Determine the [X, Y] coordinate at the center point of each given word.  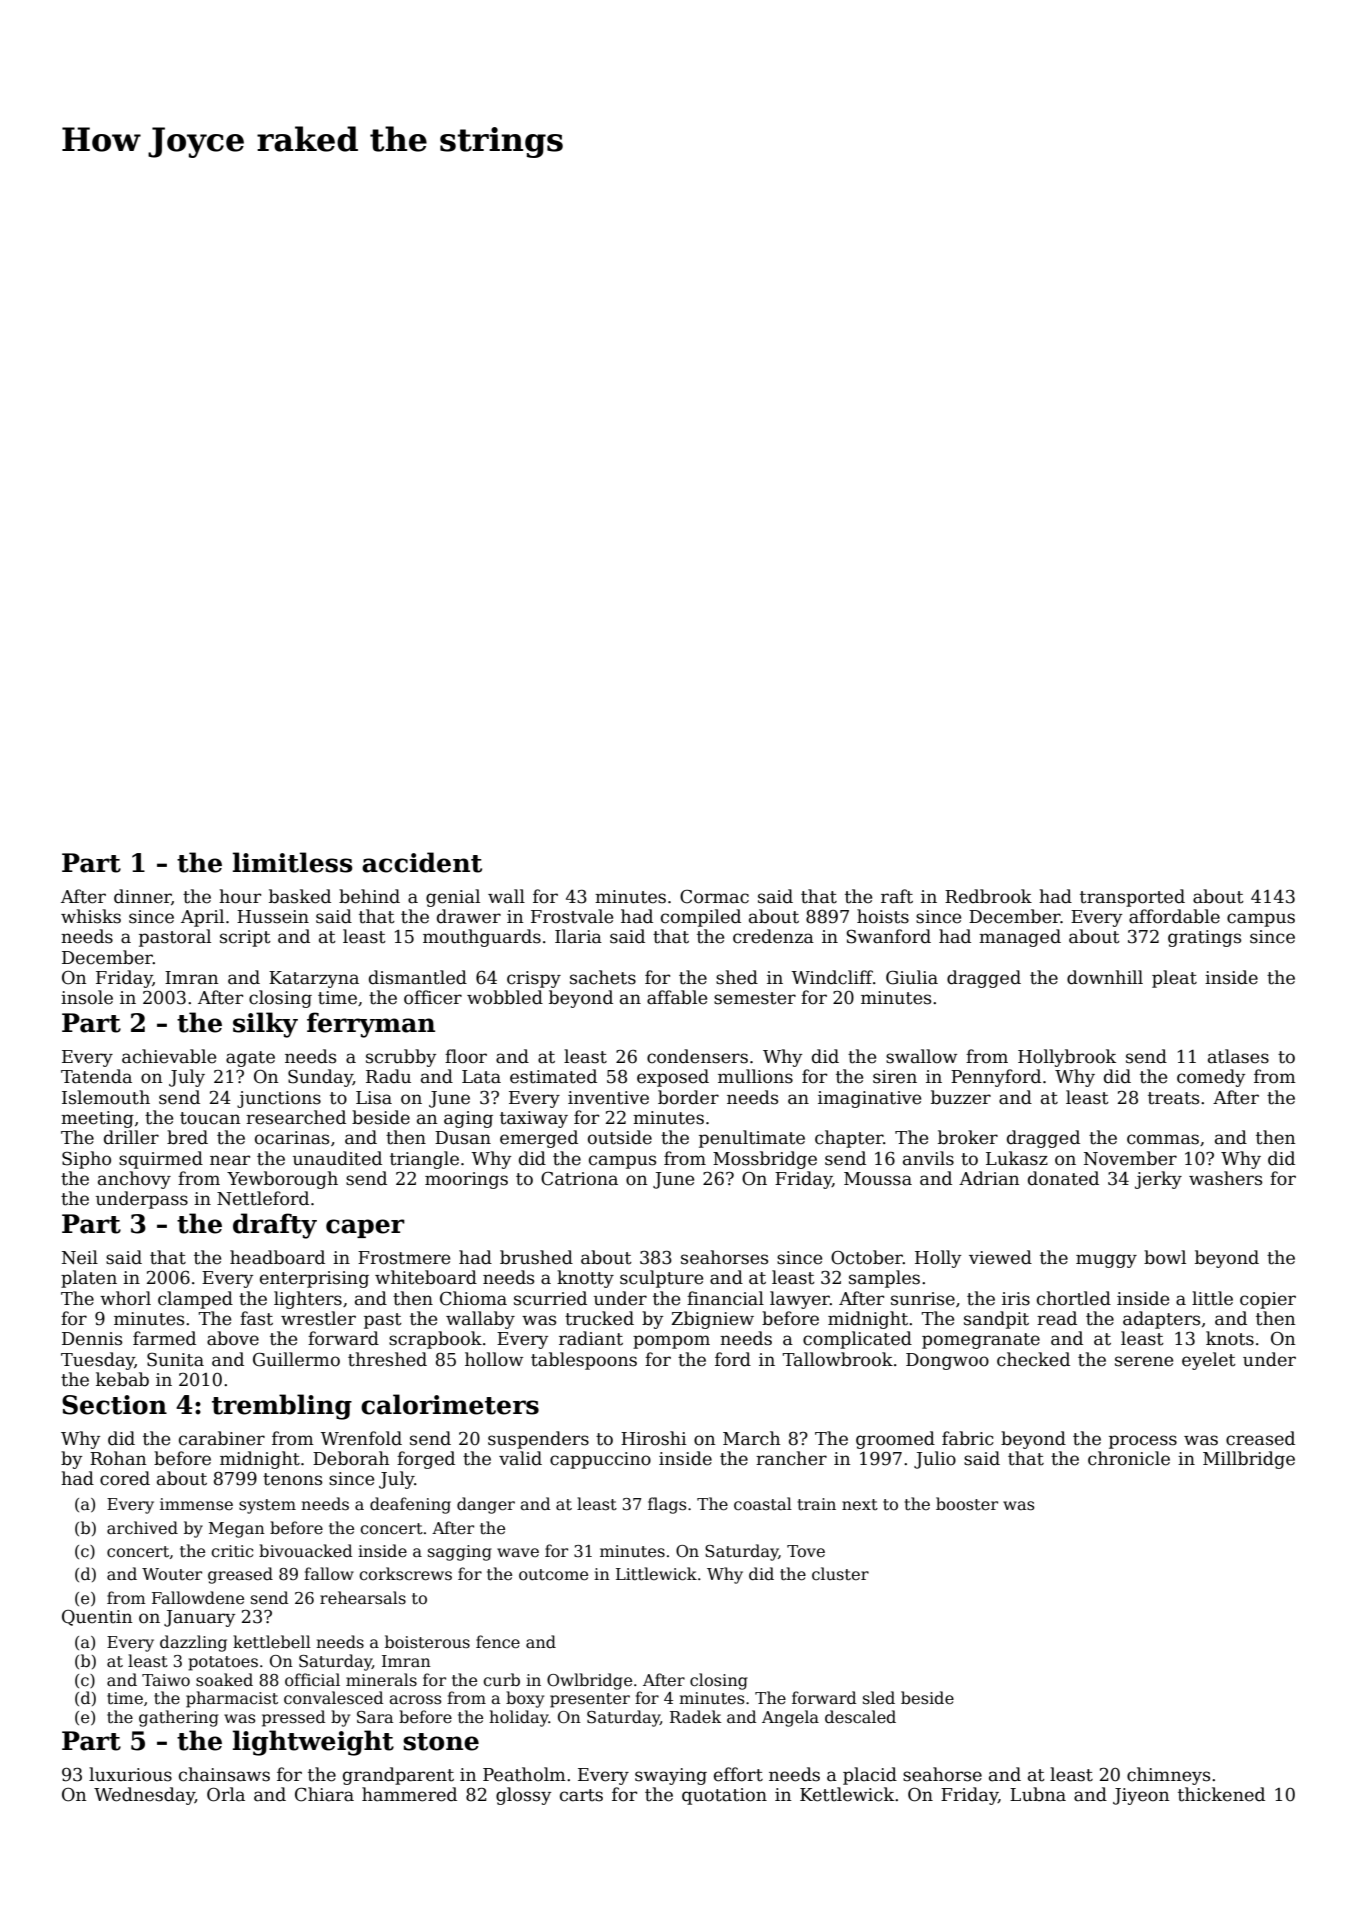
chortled [1074, 1298]
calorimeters [450, 1404]
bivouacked [305, 1551]
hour [240, 896]
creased [1260, 1438]
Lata [481, 1077]
